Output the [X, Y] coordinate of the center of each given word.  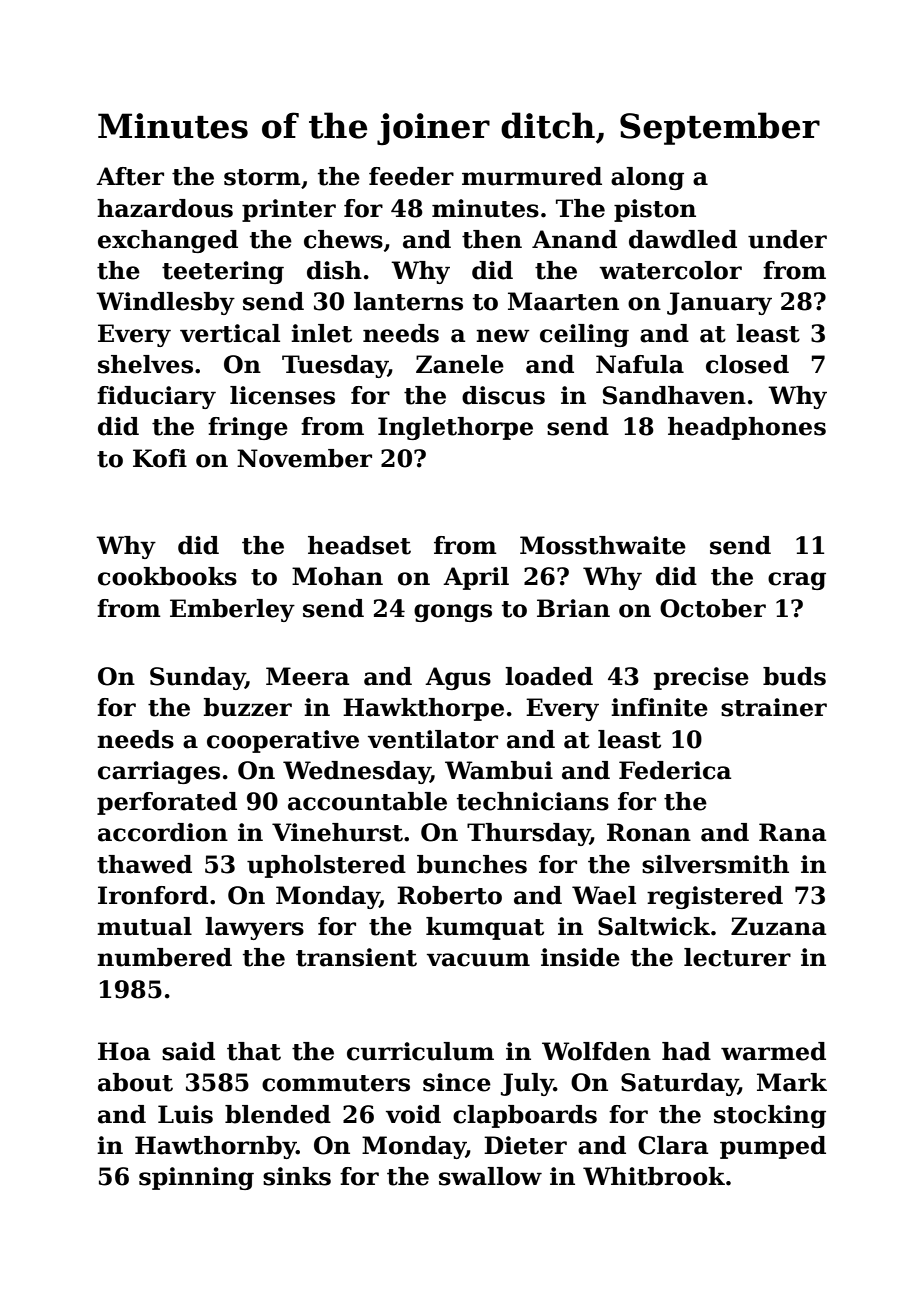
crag [797, 581]
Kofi [160, 458]
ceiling [584, 335]
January [719, 303]
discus [503, 395]
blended [278, 1114]
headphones [747, 428]
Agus [458, 678]
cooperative [283, 741]
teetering [223, 272]
